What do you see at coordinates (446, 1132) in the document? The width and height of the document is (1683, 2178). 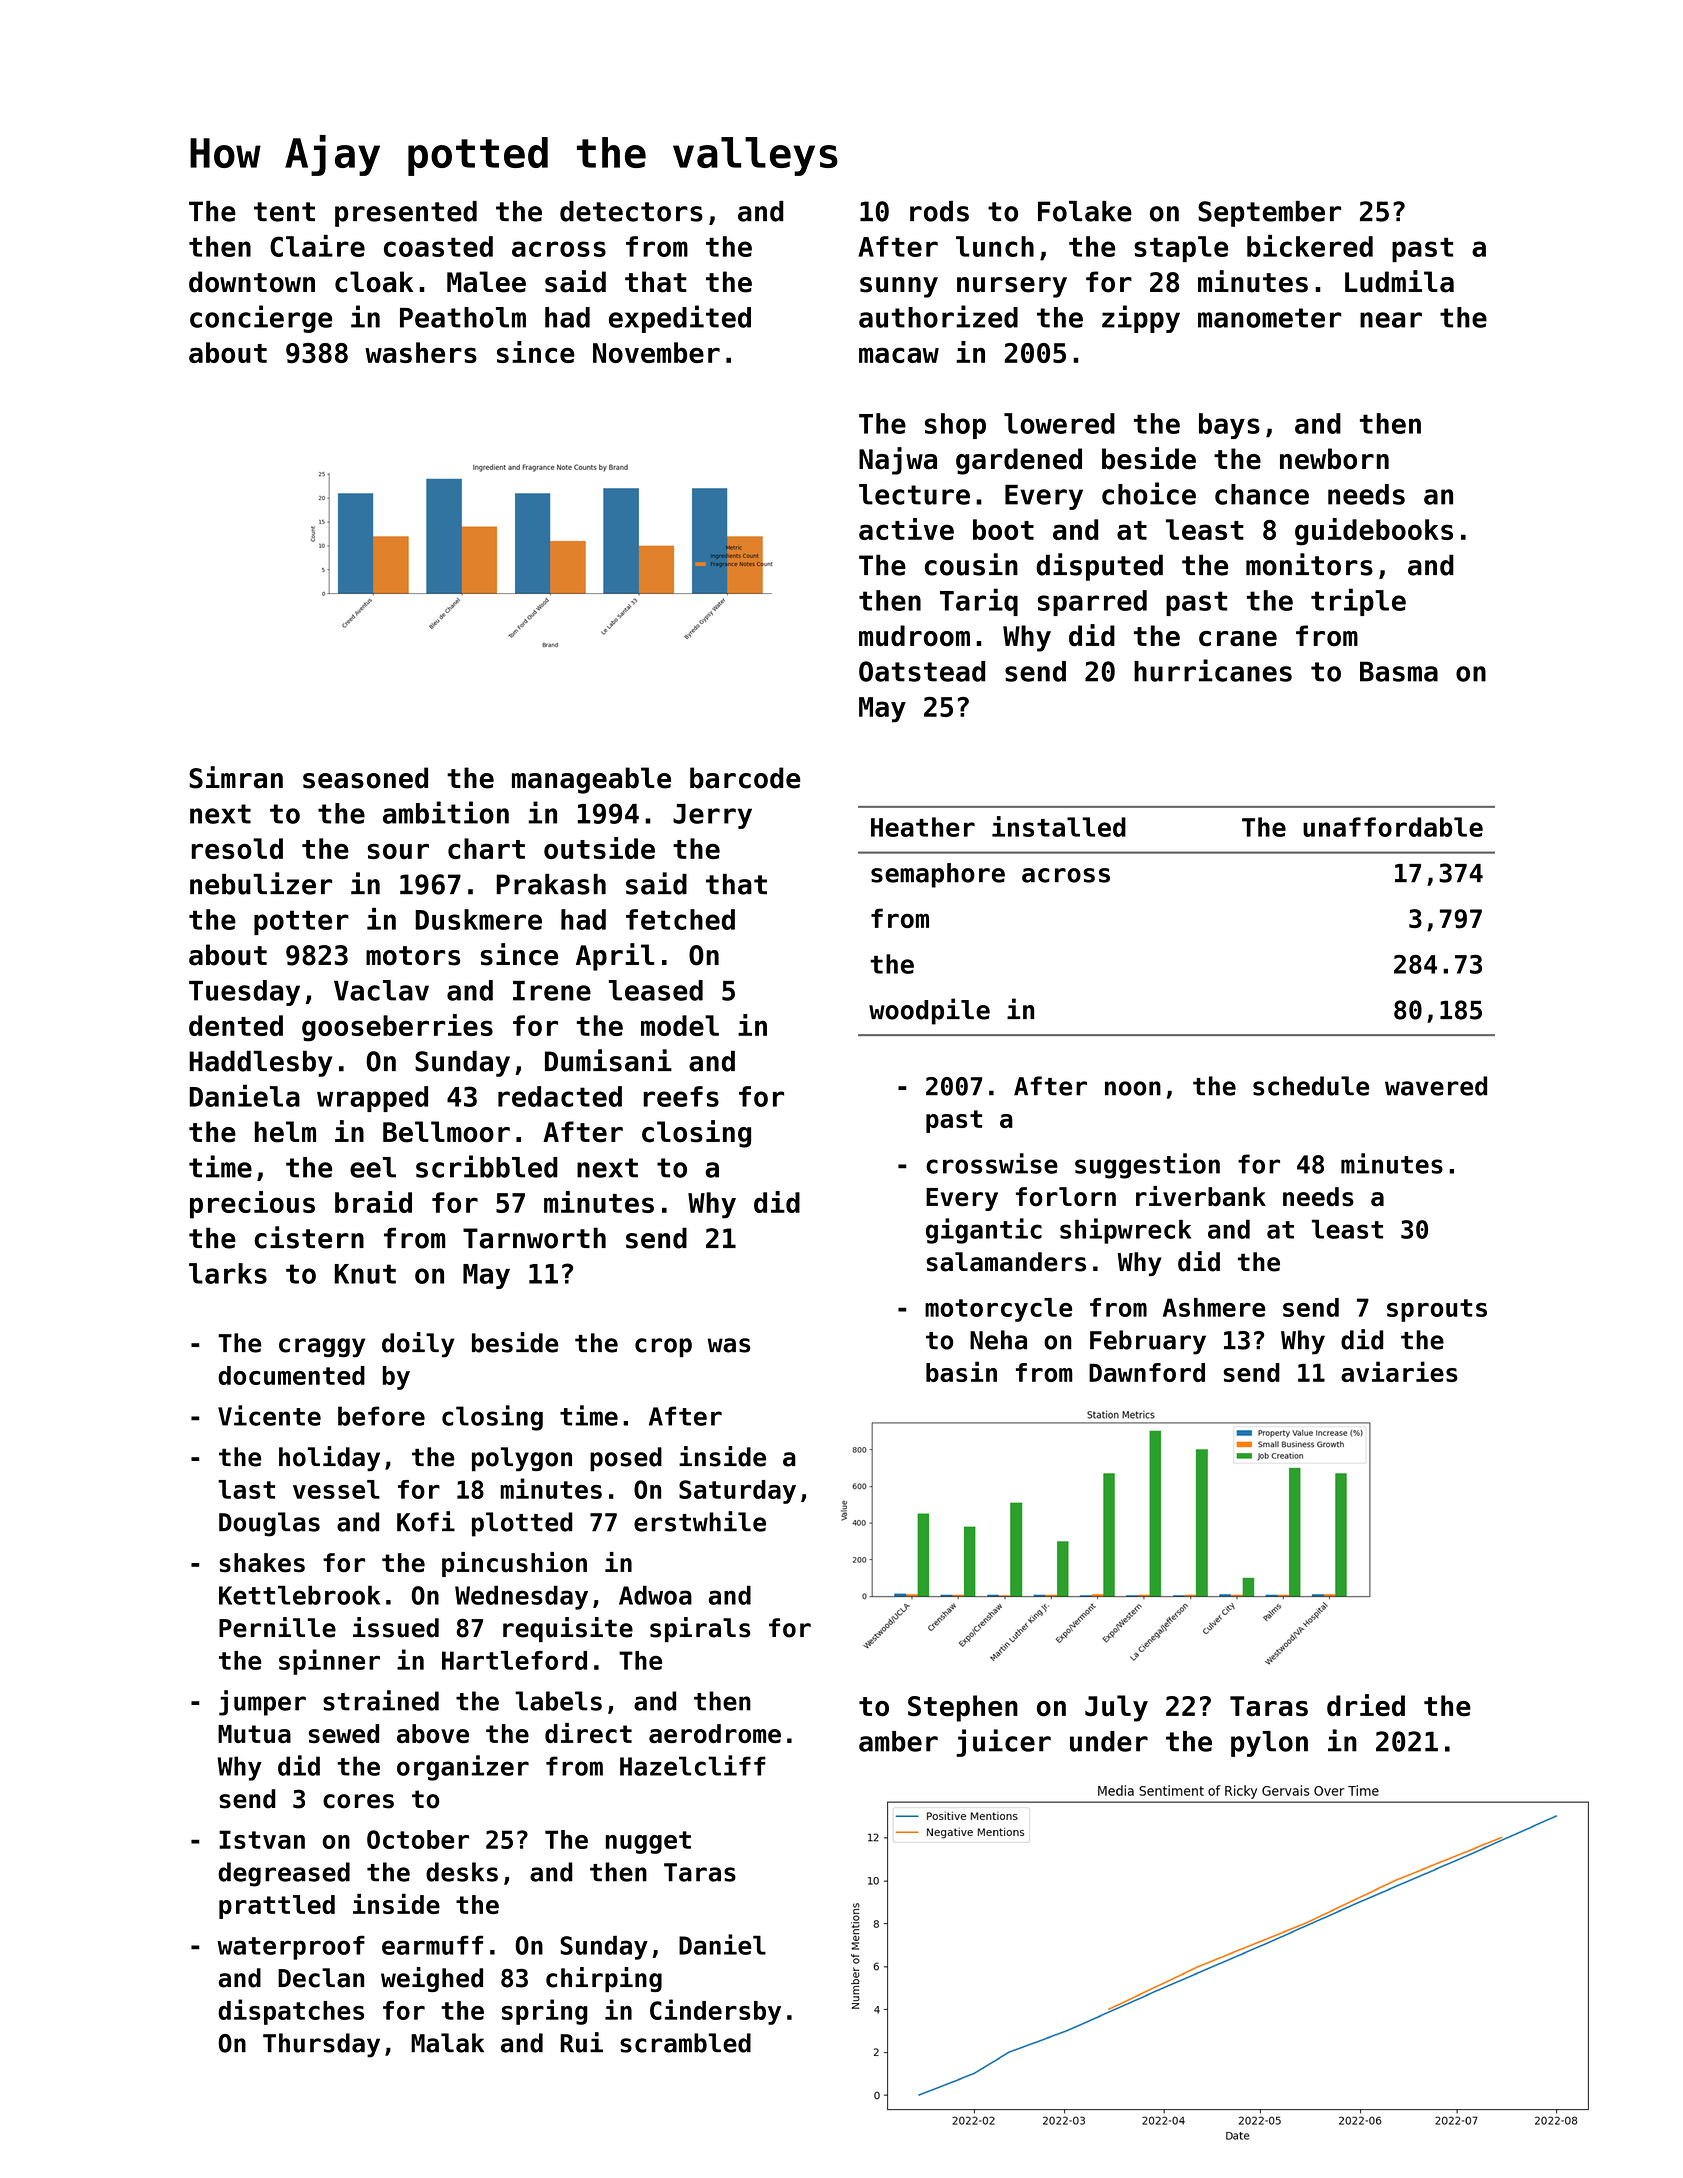 I see `Bellmoor` at bounding box center [446, 1132].
